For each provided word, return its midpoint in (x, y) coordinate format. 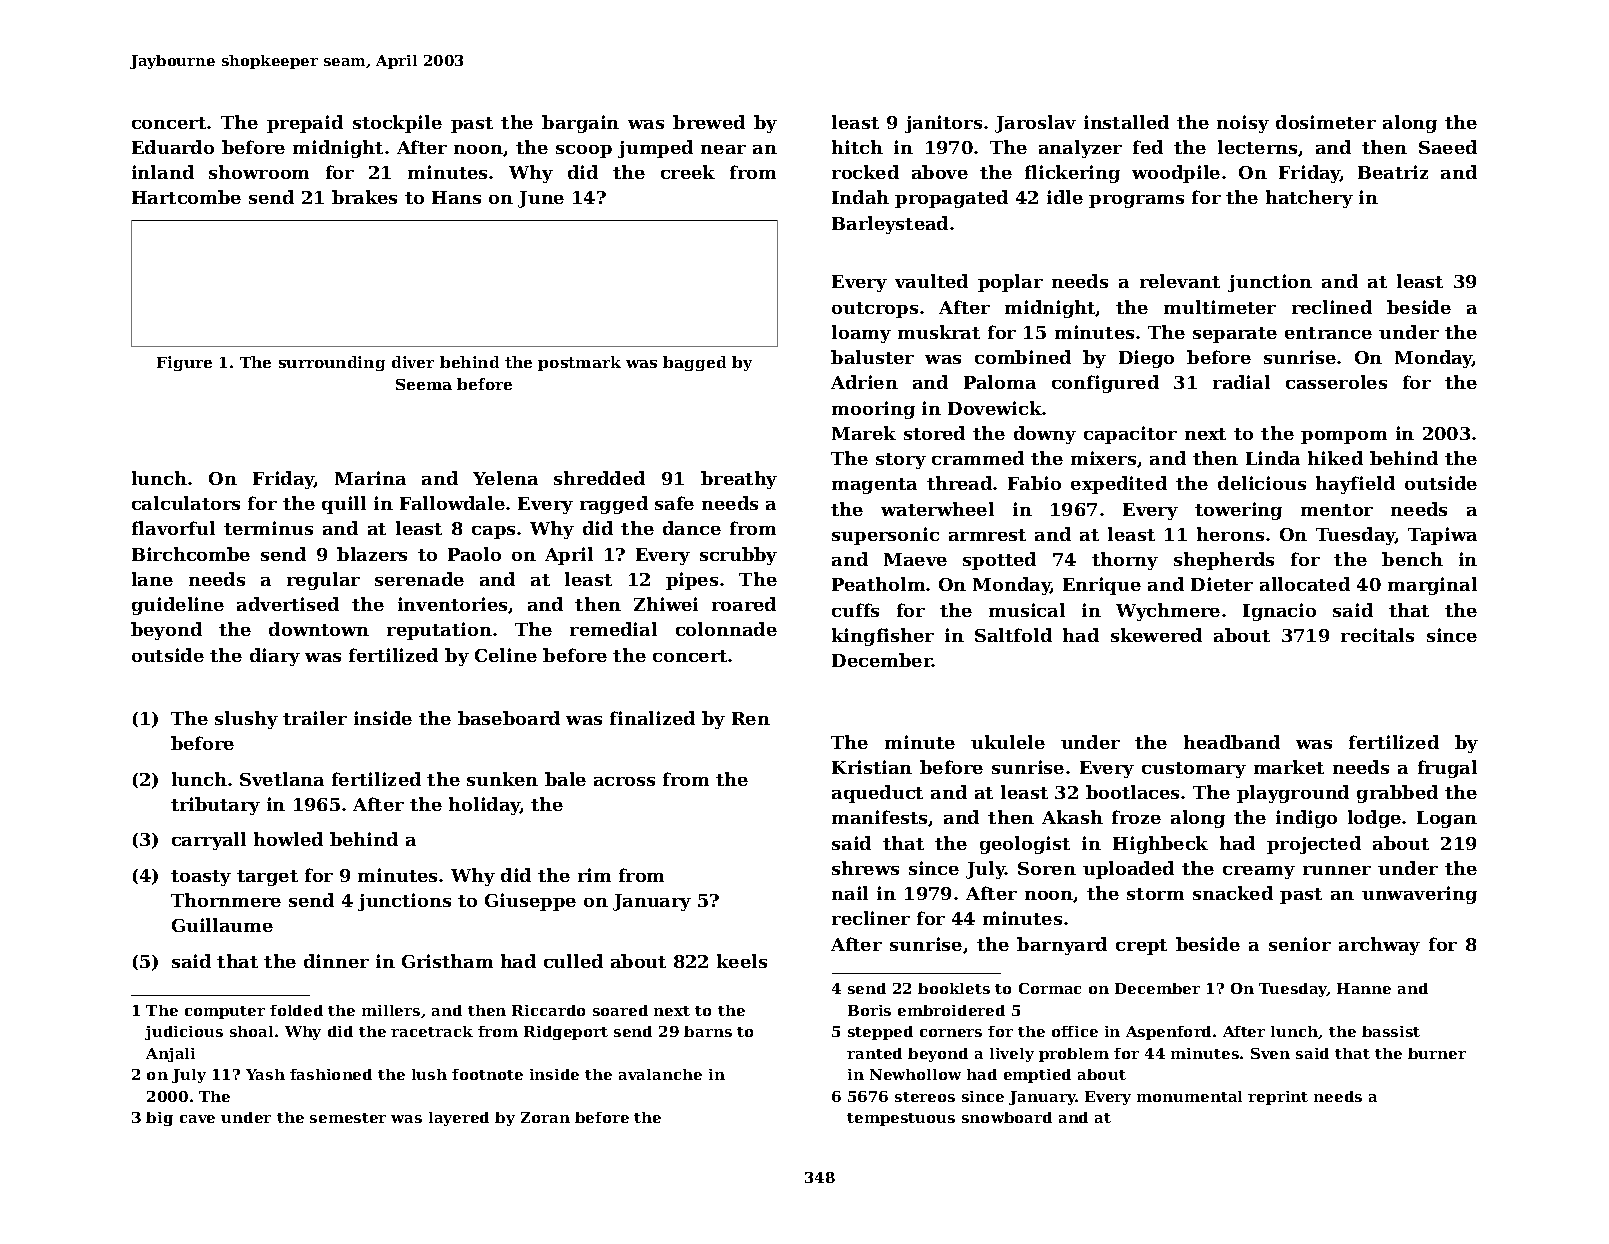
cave (197, 1119)
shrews (865, 868)
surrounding (332, 363)
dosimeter (1326, 122)
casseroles (1336, 382)
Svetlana (282, 779)
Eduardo (173, 147)
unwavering (1419, 895)
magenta (874, 486)
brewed (709, 122)
